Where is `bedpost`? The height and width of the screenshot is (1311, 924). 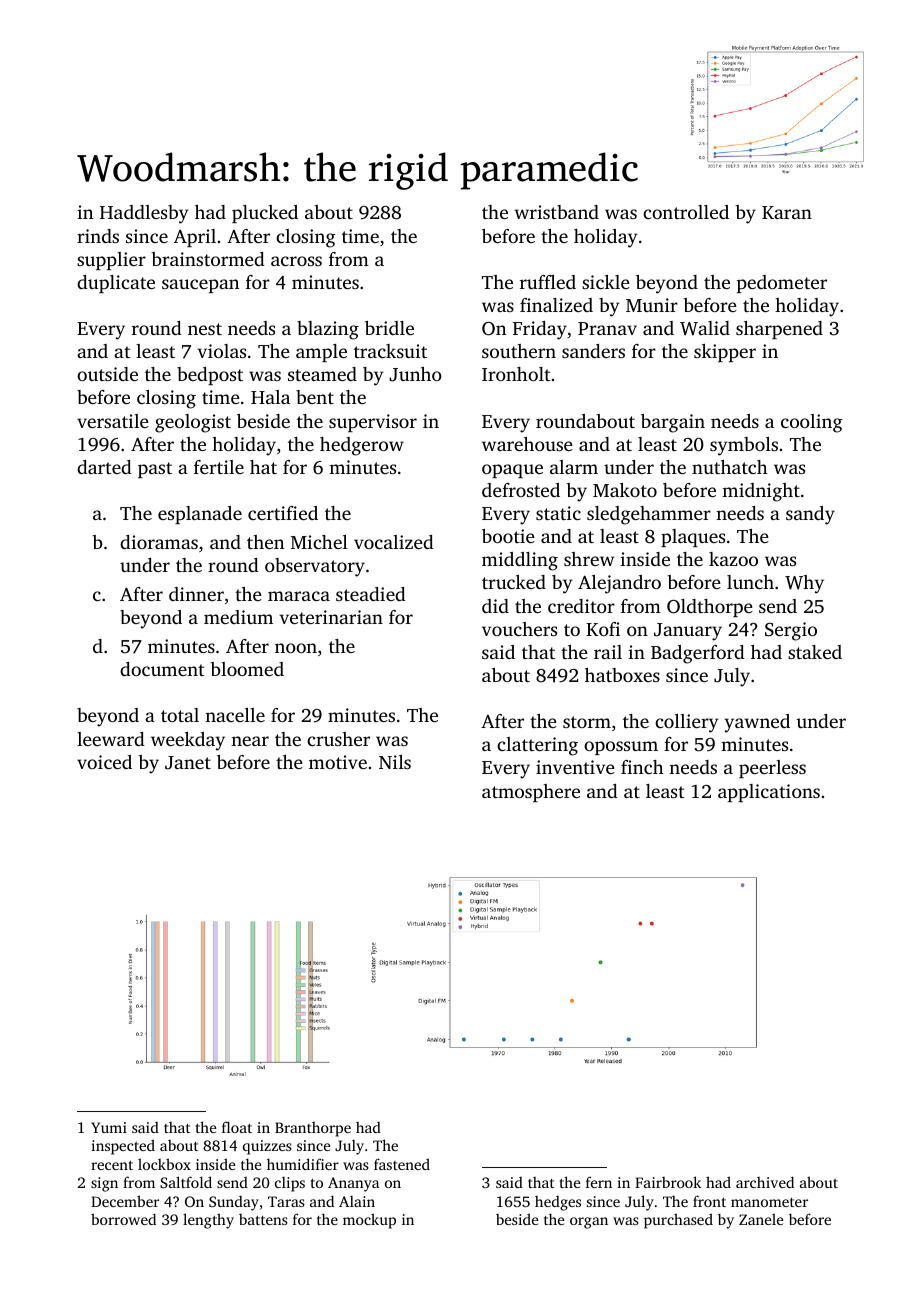
bedpost is located at coordinates (210, 376).
